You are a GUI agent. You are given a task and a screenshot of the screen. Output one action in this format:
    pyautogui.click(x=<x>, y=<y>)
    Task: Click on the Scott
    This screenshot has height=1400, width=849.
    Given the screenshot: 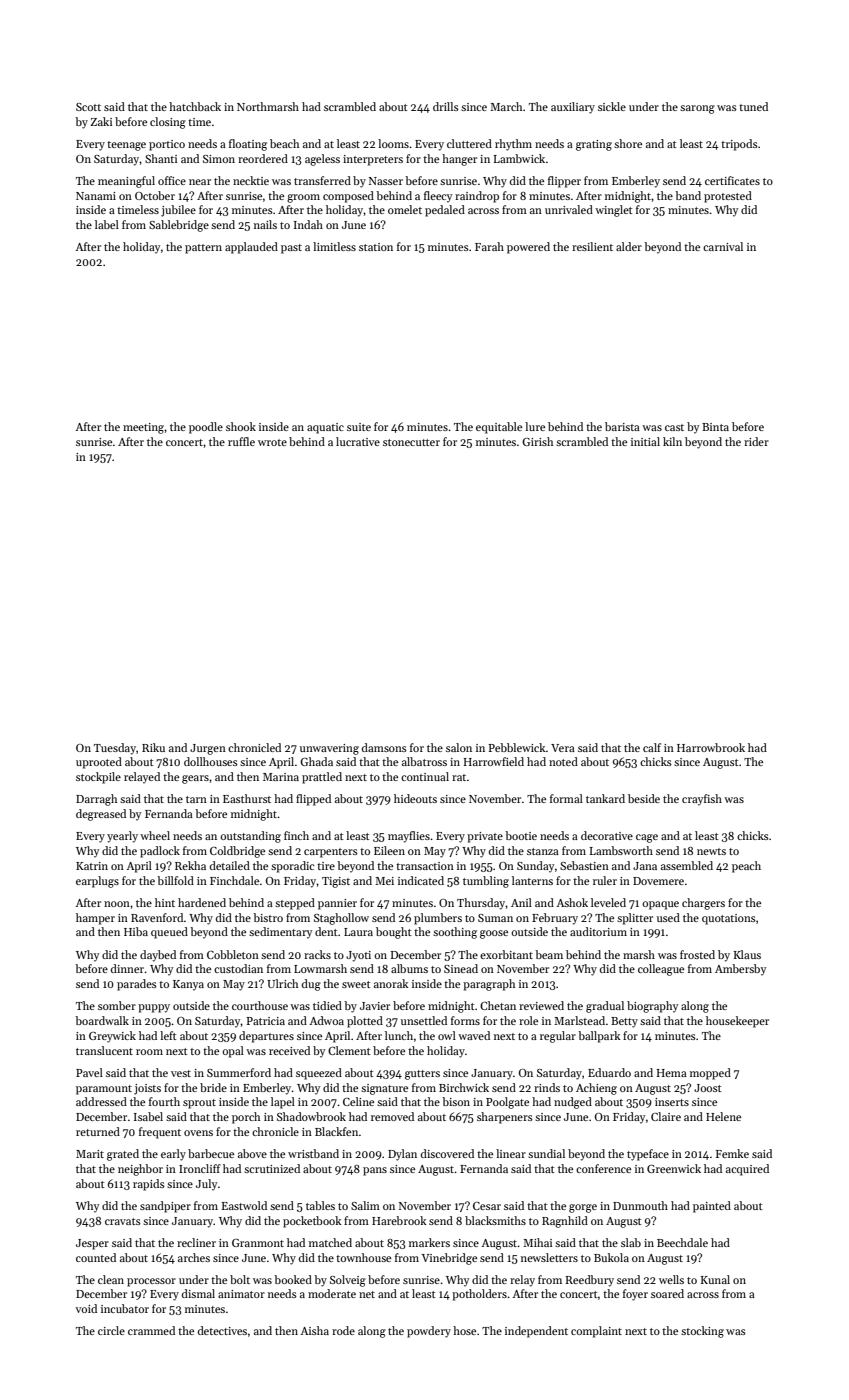 What is the action you would take?
    pyautogui.click(x=88, y=107)
